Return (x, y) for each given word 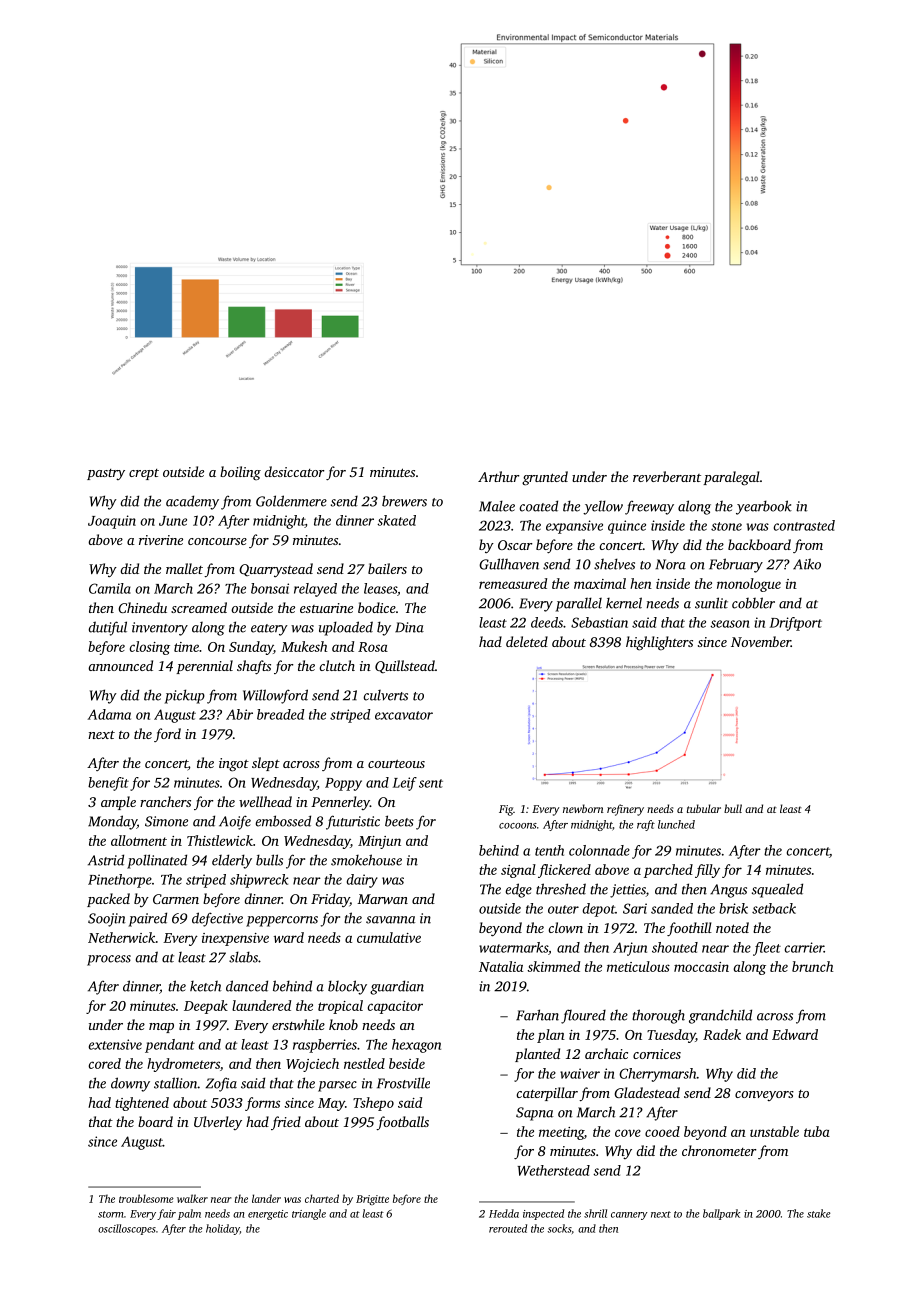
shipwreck (259, 881)
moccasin (701, 967)
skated (396, 520)
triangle (309, 1214)
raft (646, 825)
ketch (205, 986)
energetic (268, 1215)
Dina (409, 627)
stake (819, 1213)
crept (144, 474)
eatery (269, 630)
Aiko (807, 564)
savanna (390, 920)
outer (563, 909)
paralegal (731, 478)
